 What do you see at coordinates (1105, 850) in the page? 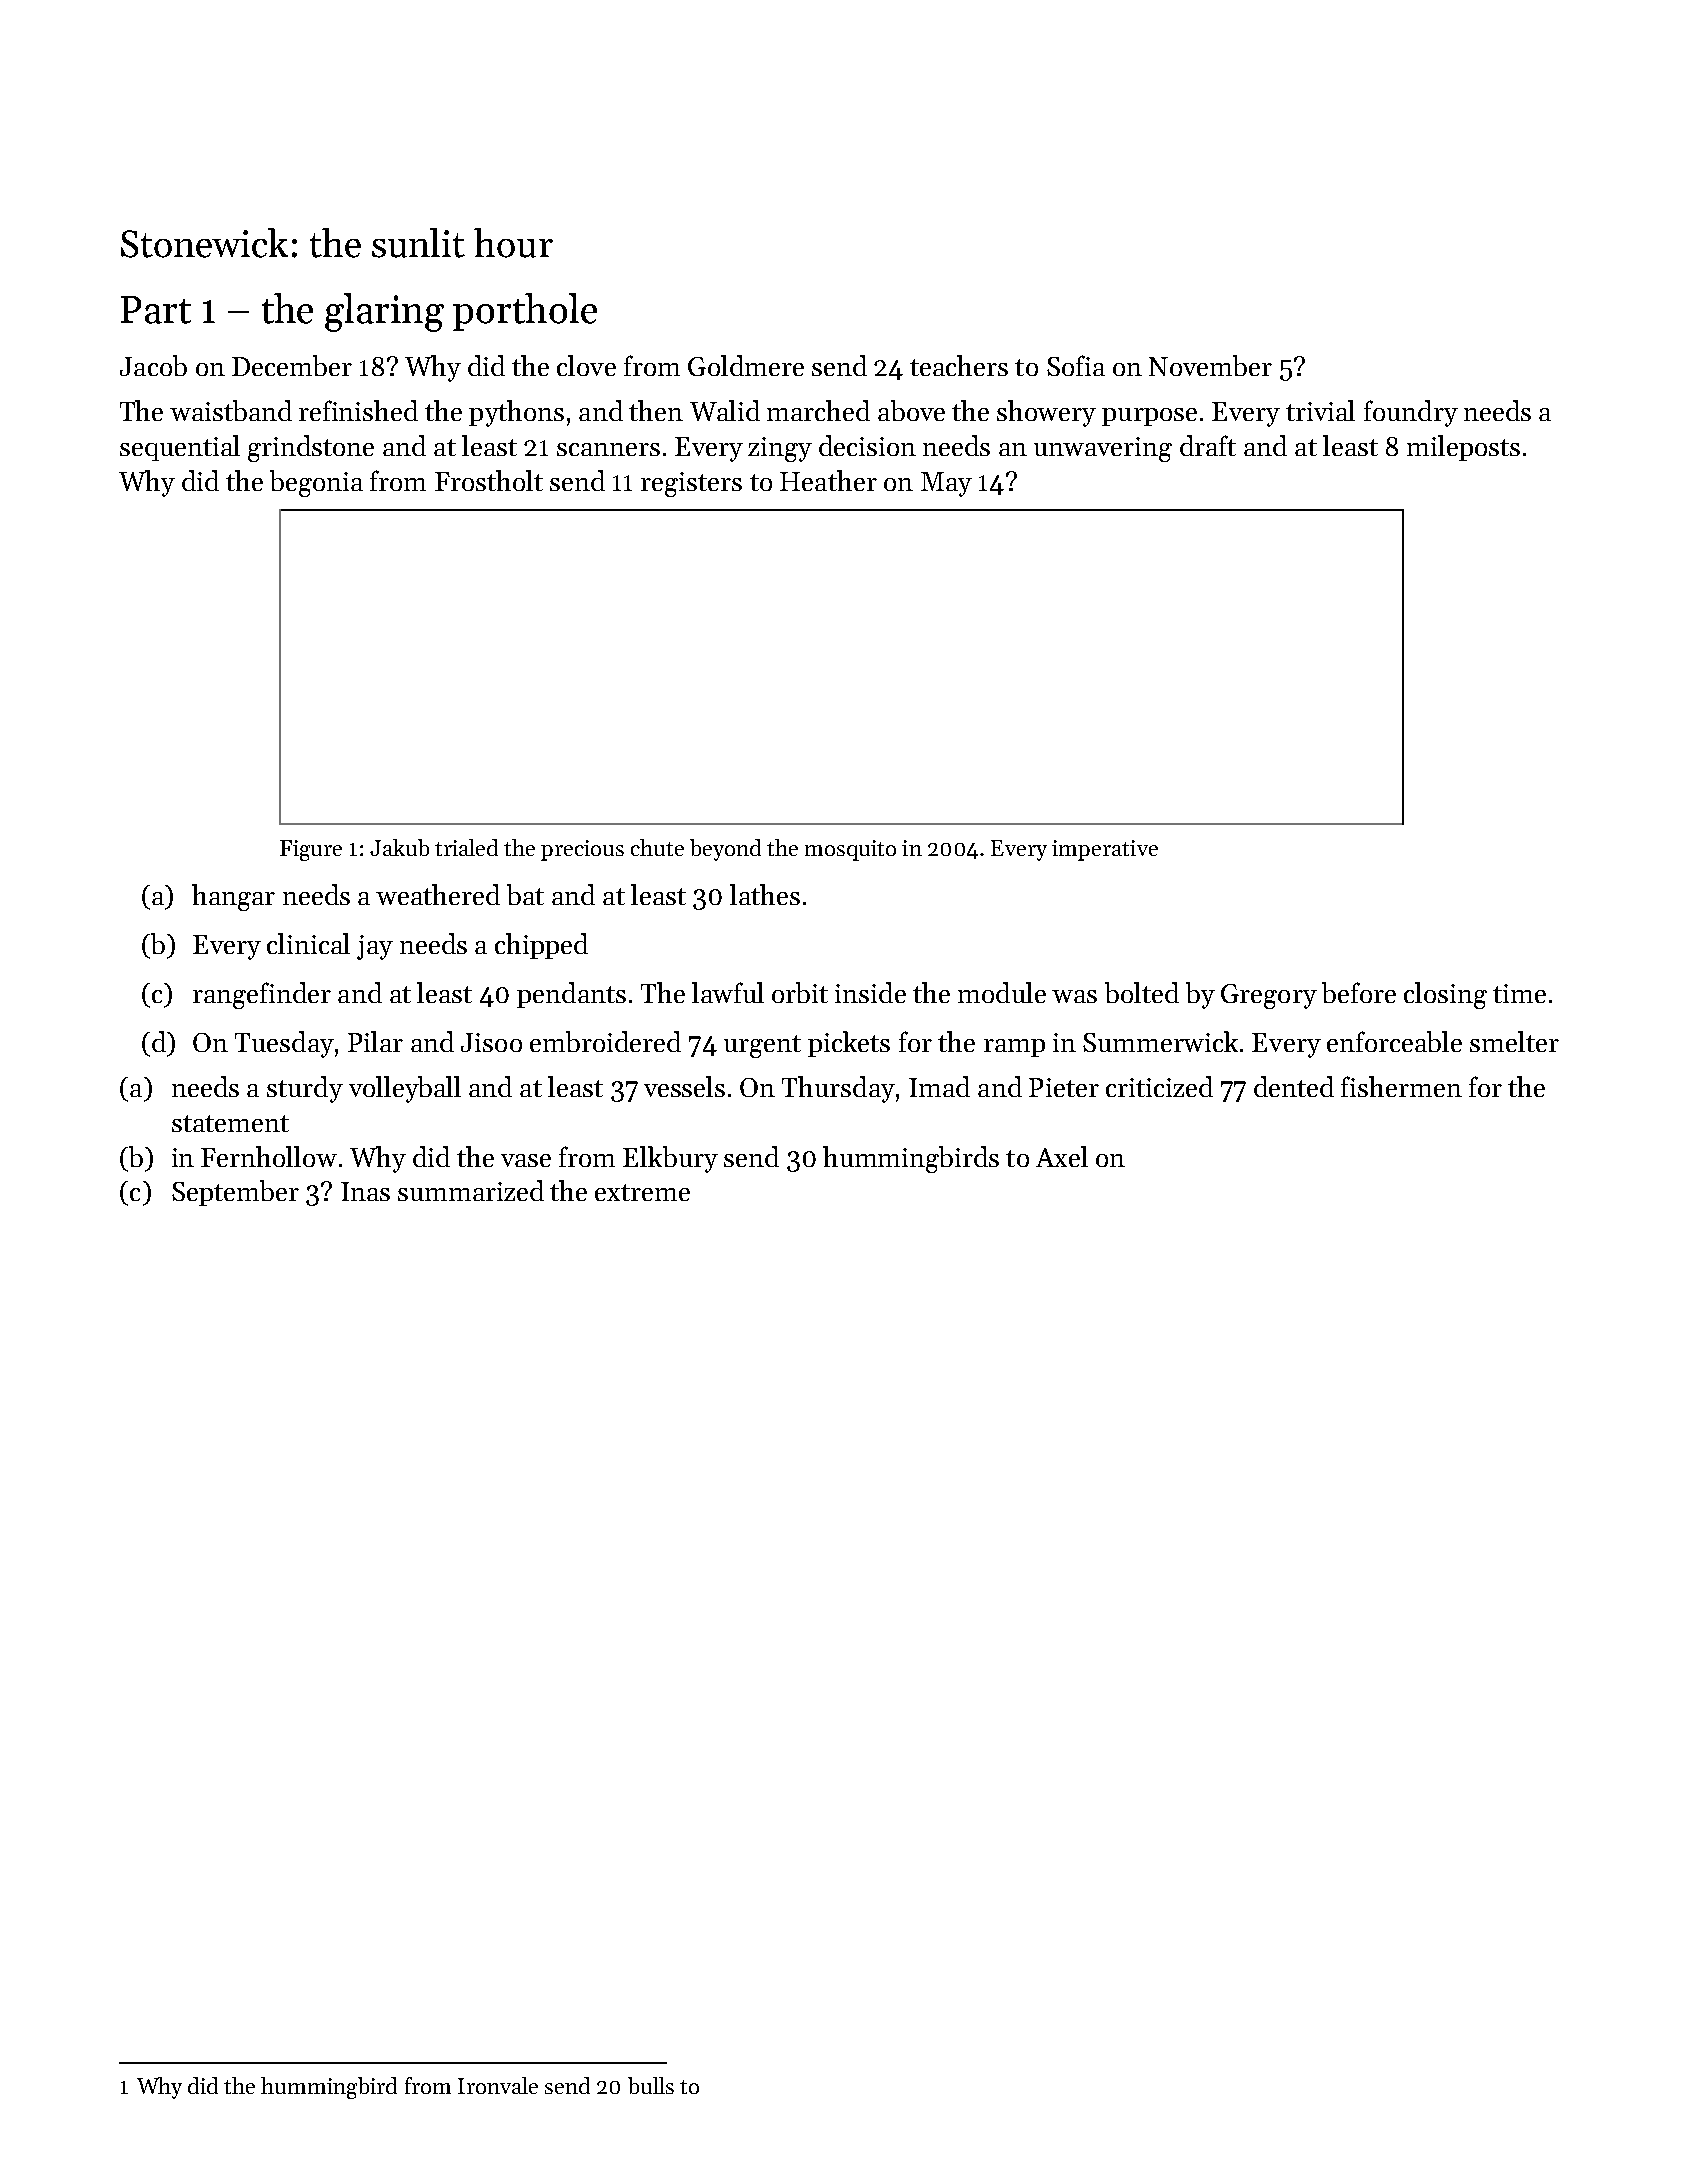
I see `imperative` at bounding box center [1105, 850].
